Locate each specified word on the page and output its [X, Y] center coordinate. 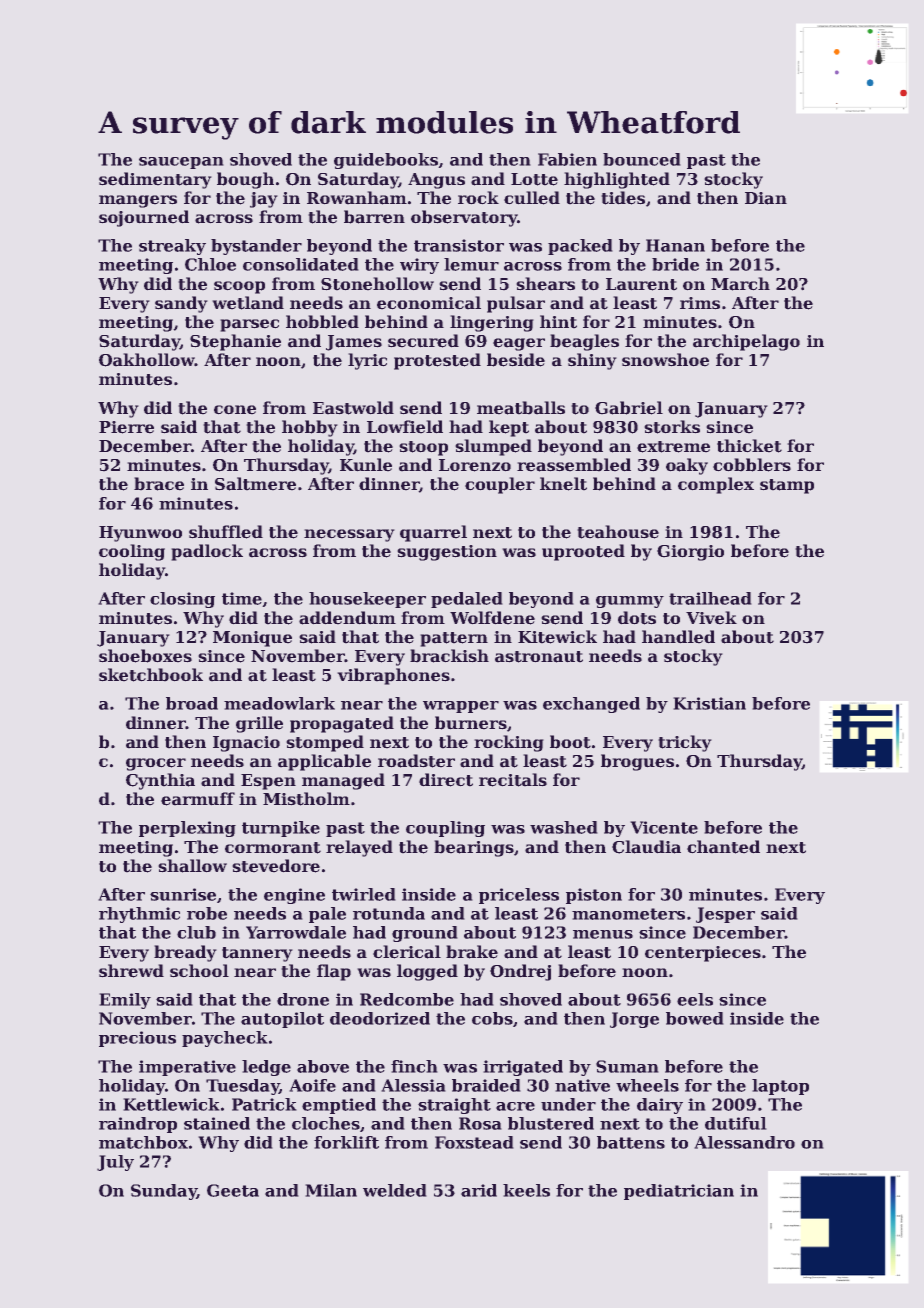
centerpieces [703, 954]
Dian [766, 198]
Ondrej [520, 972]
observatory [464, 218]
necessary [349, 535]
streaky [172, 247]
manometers [628, 914]
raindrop [138, 1125]
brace [159, 484]
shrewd [131, 971]
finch [414, 1066]
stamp [787, 486]
